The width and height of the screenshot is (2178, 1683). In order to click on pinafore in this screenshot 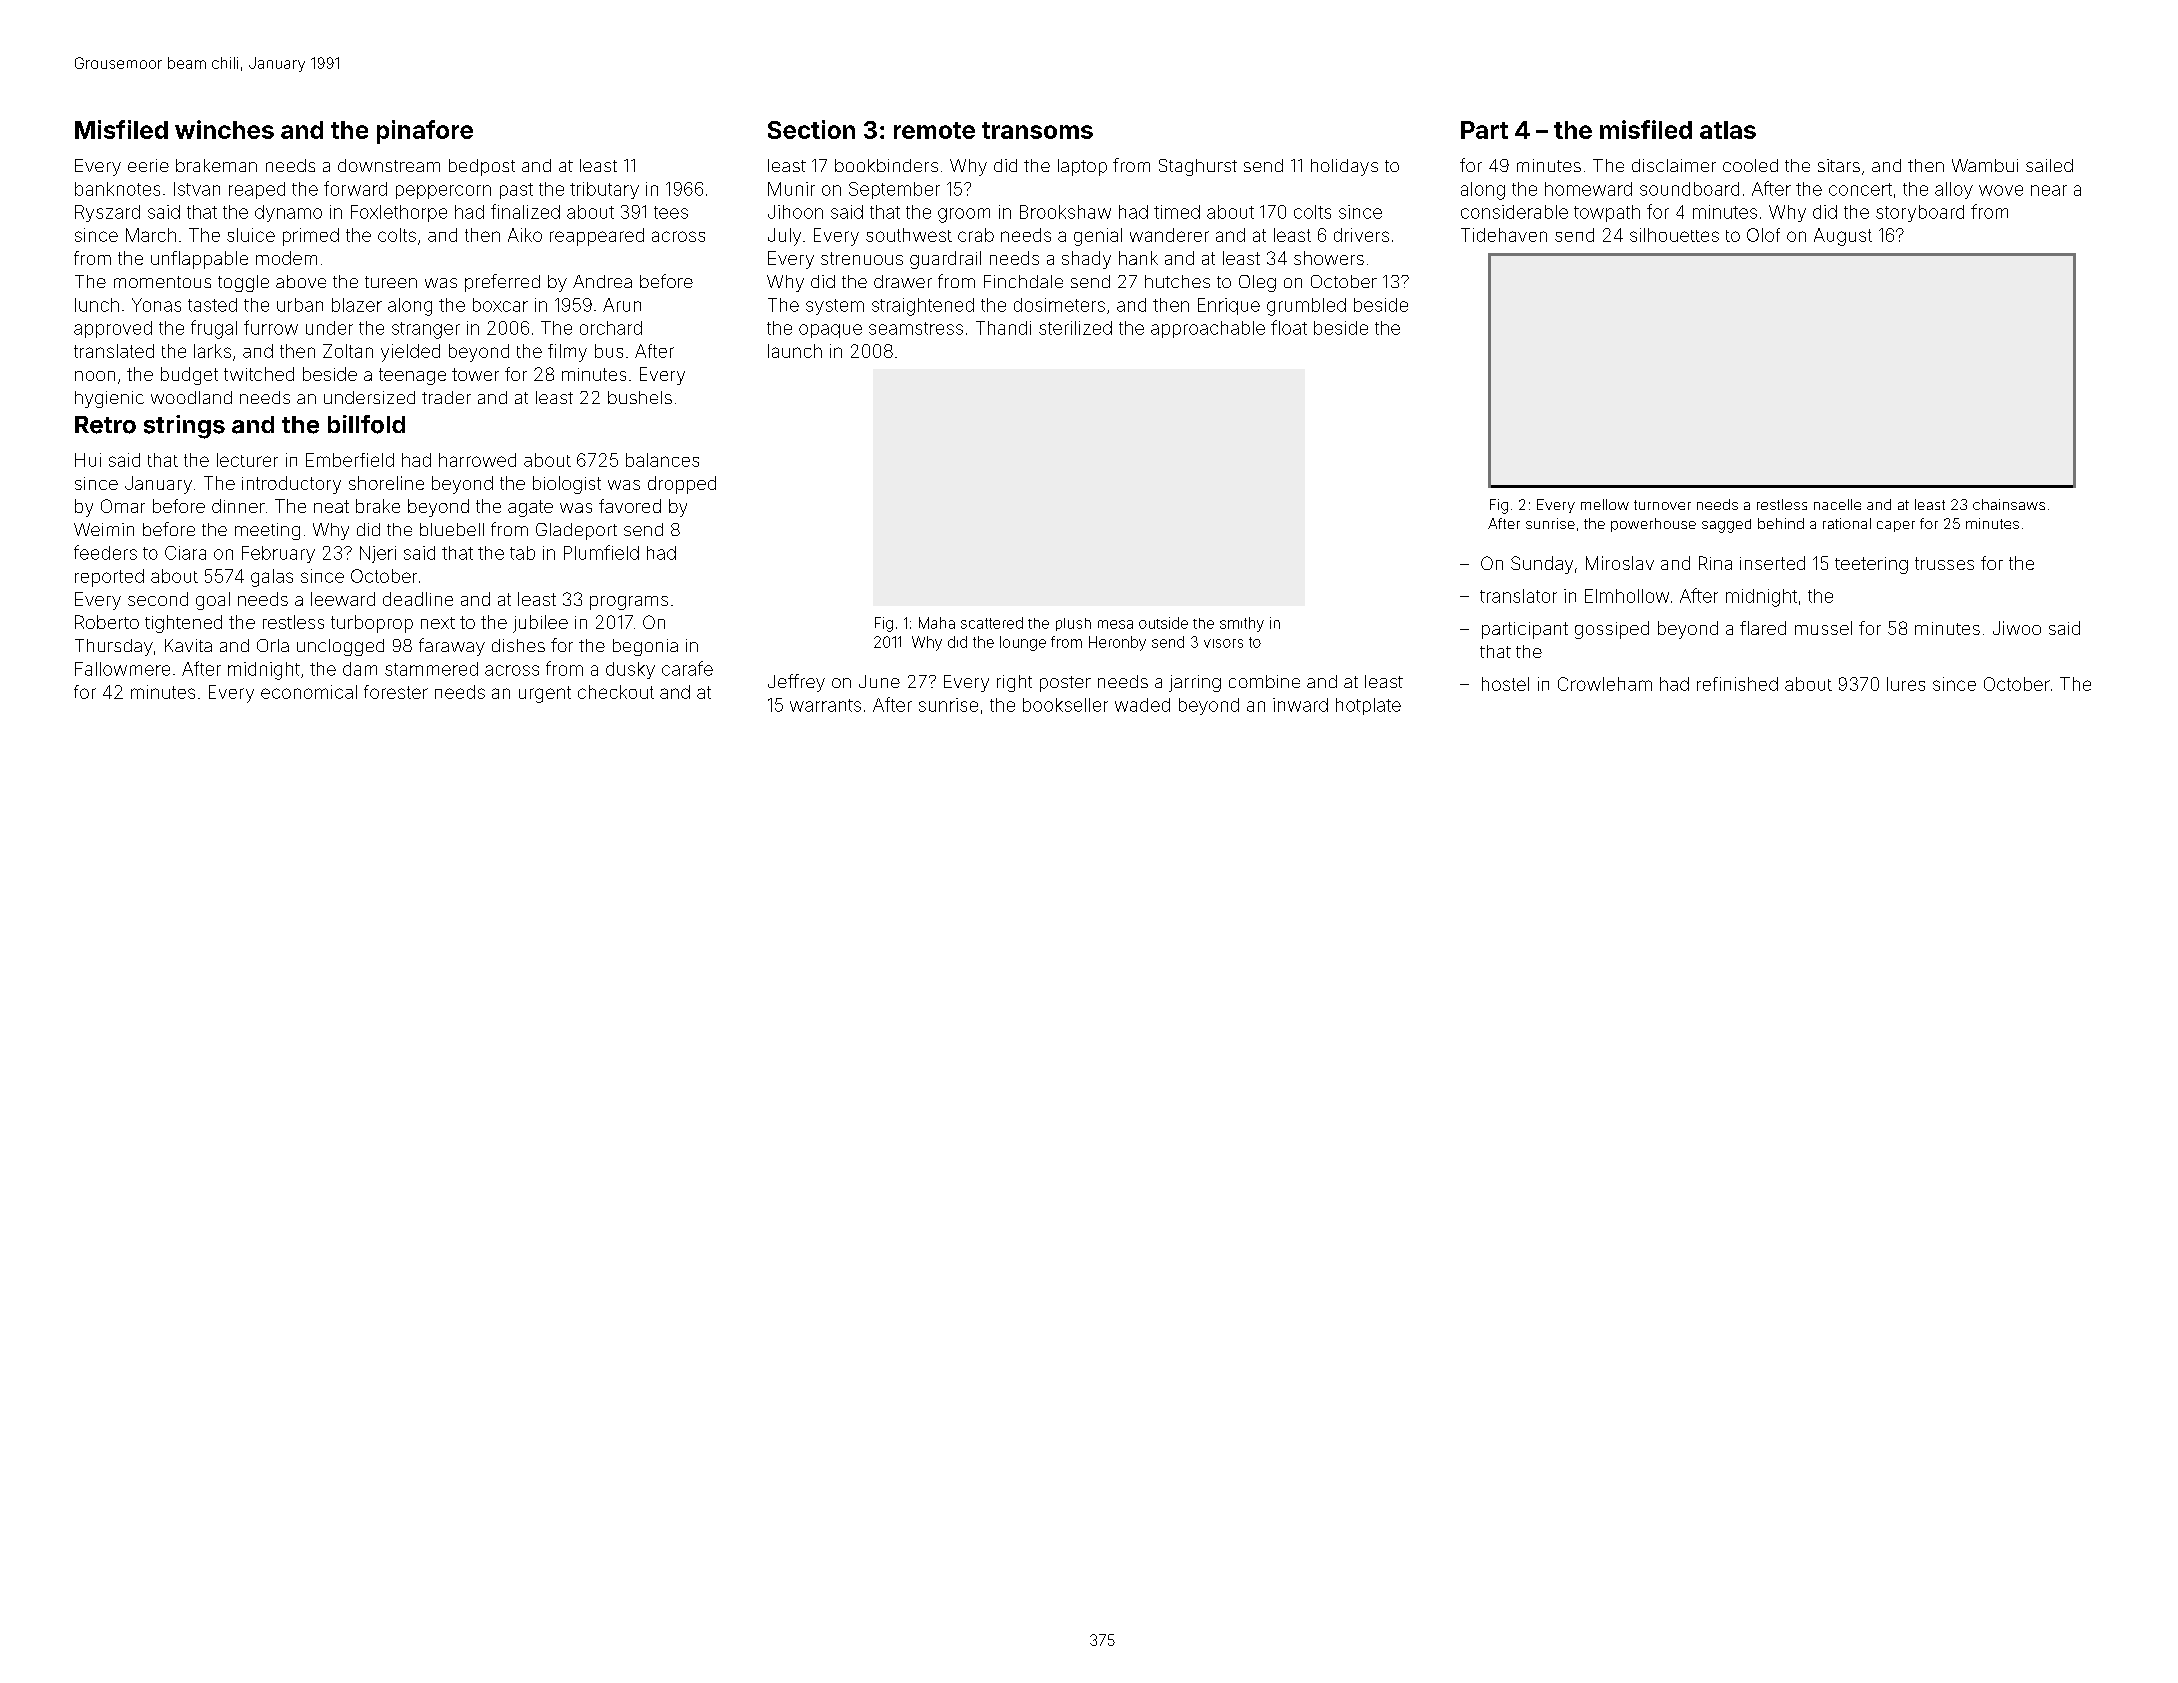, I will do `click(425, 132)`.
